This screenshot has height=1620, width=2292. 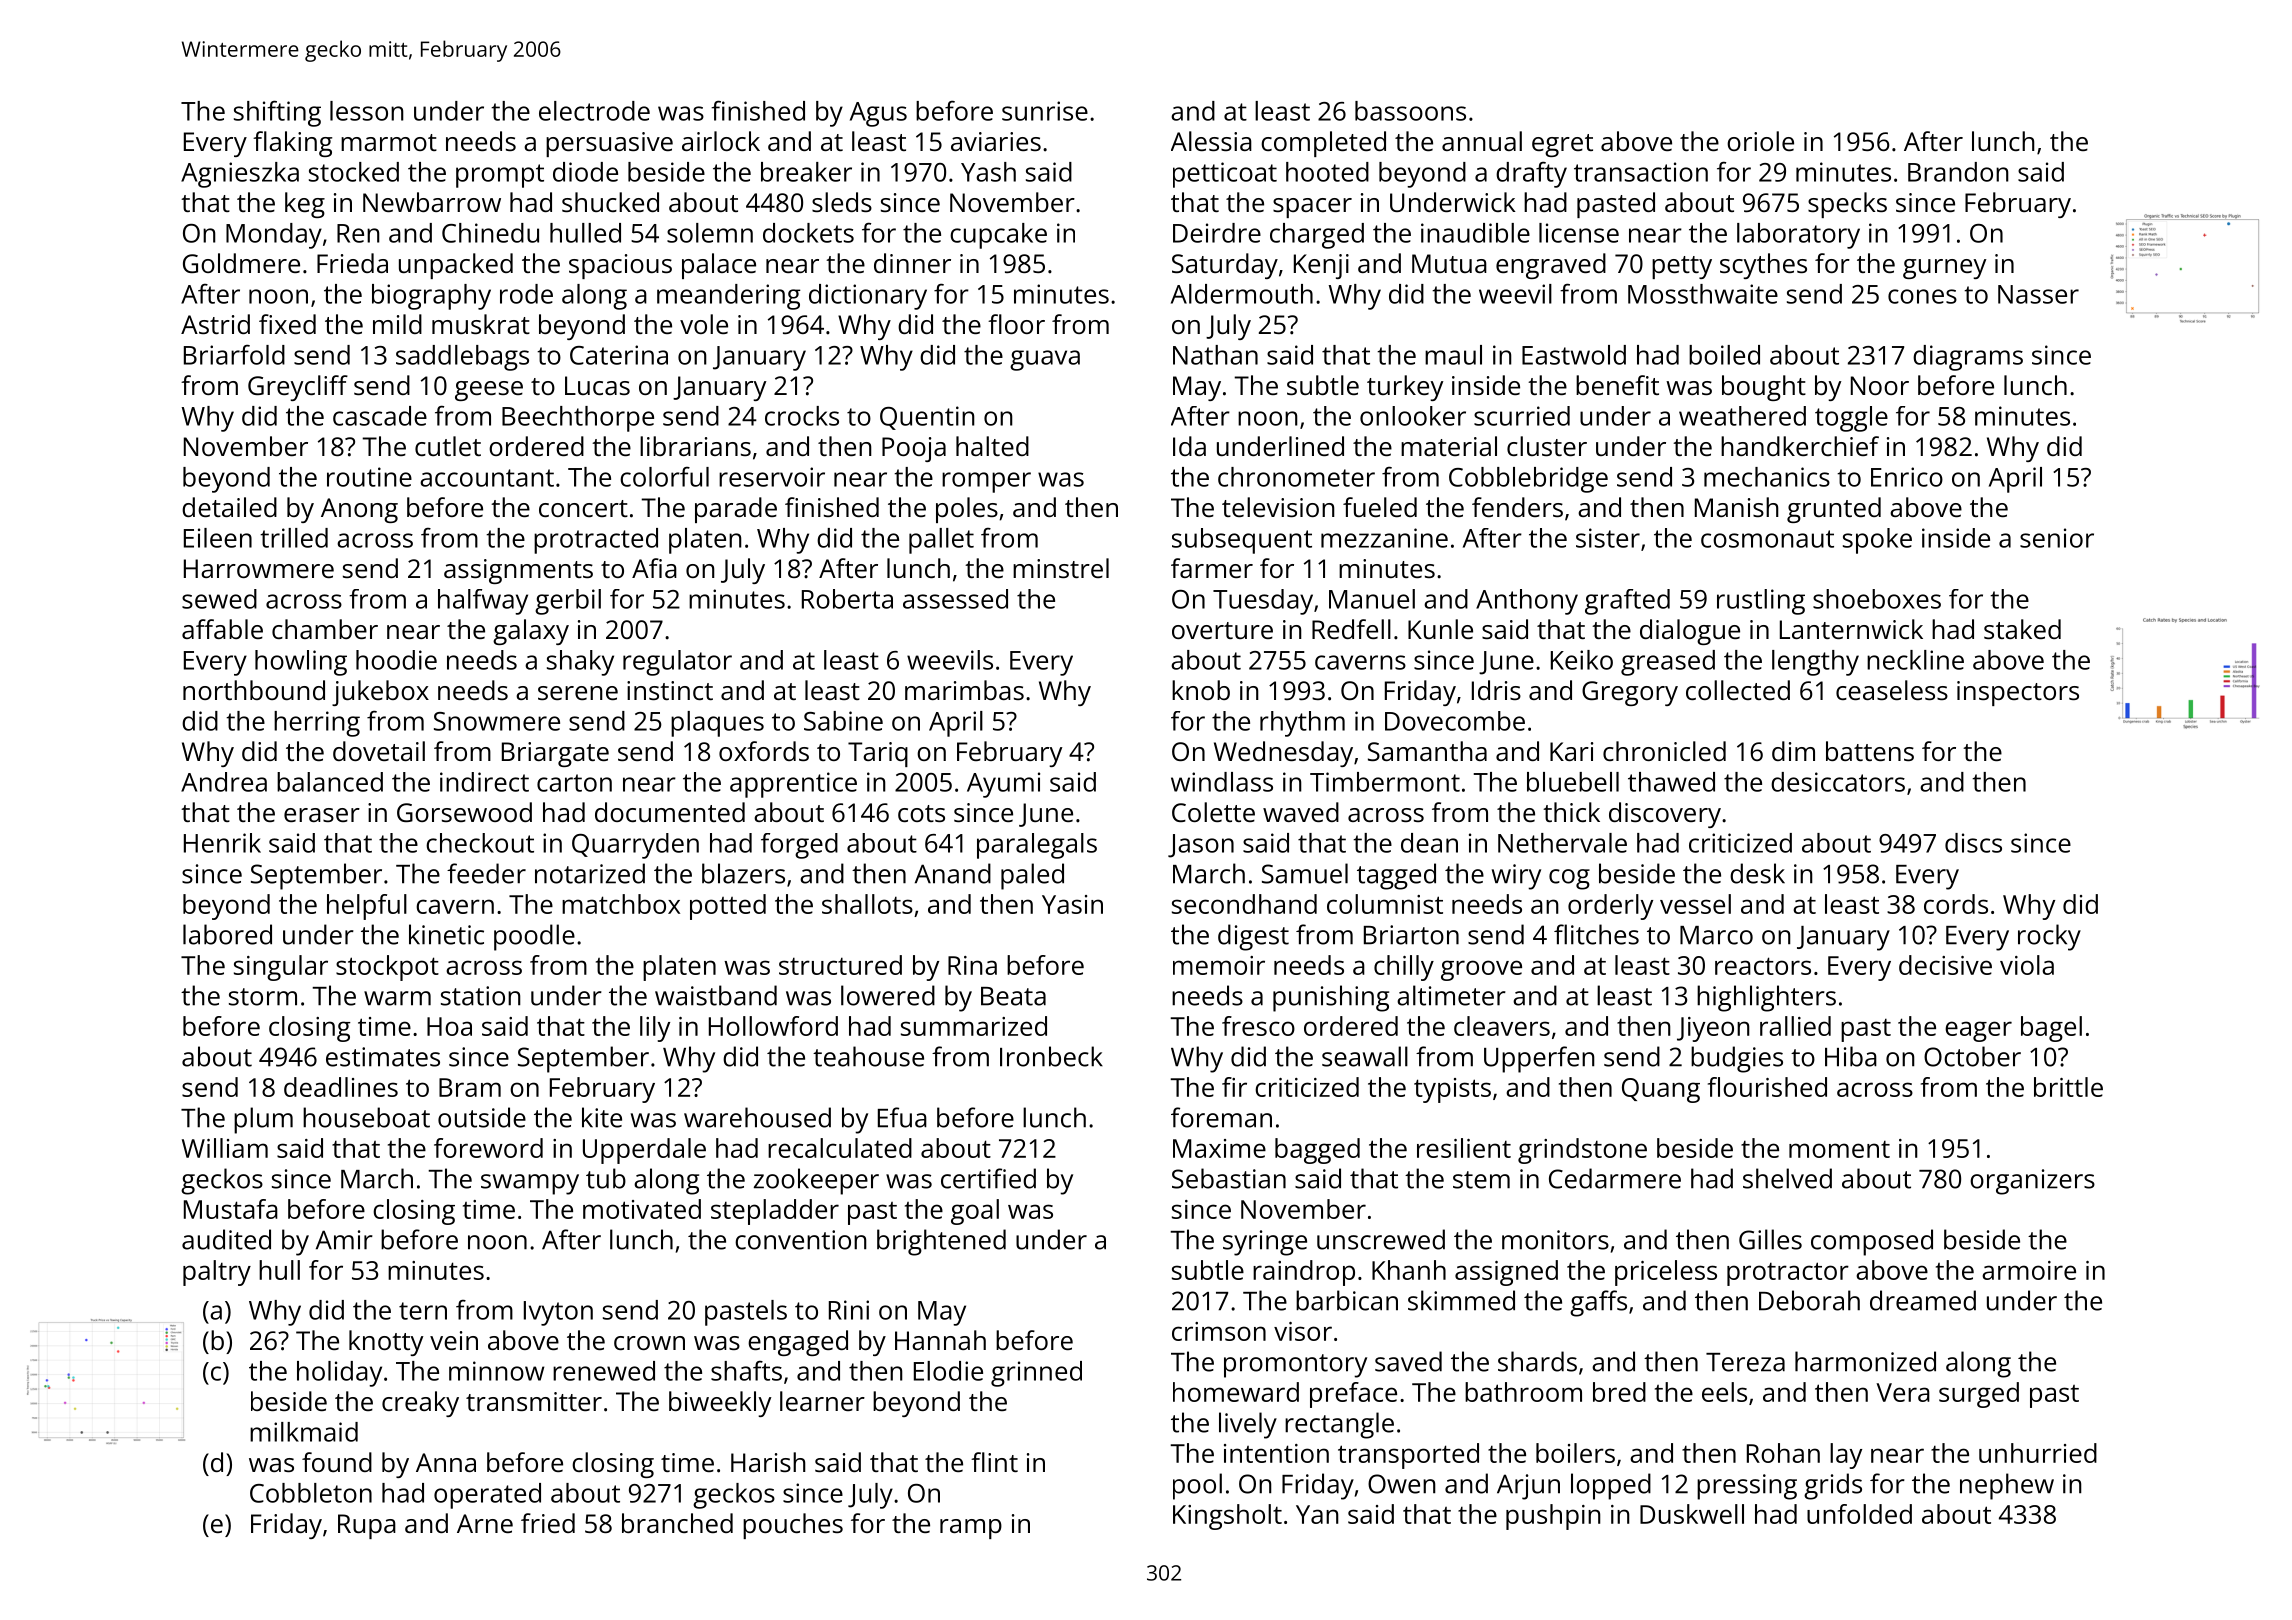 What do you see at coordinates (1410, 111) in the screenshot?
I see `bassoons` at bounding box center [1410, 111].
